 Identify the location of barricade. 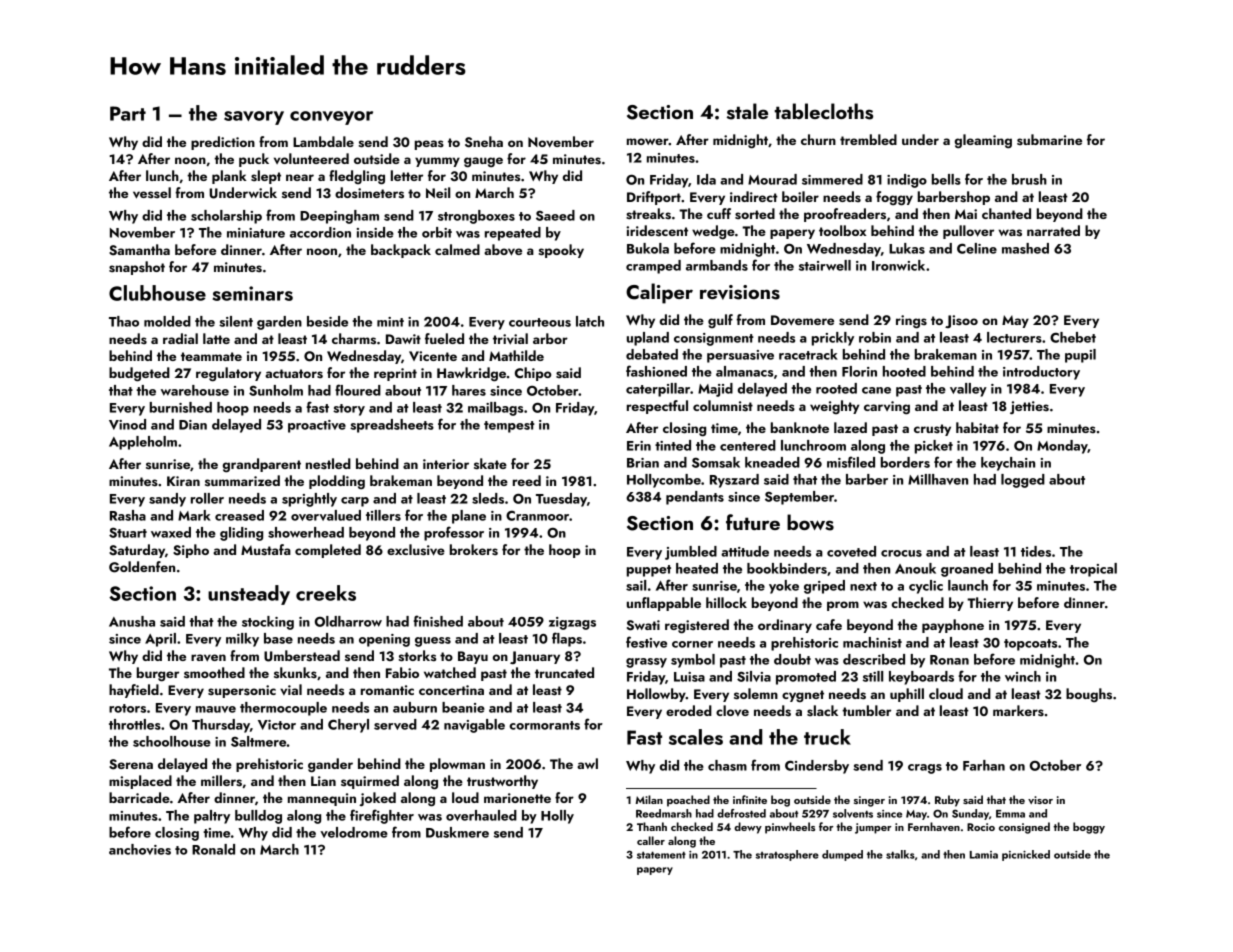
(139, 797).
